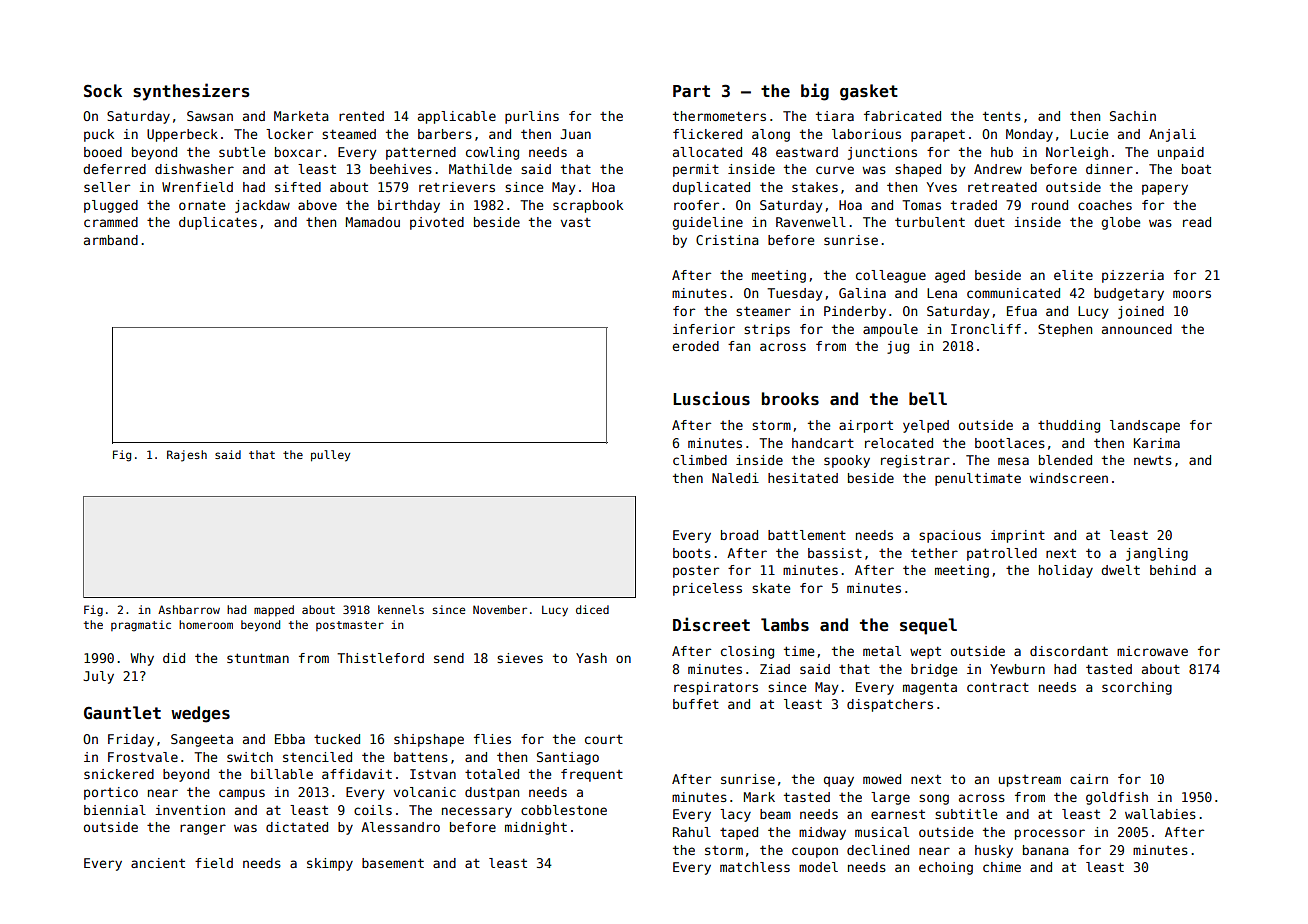 This document has width=1308, height=924. Describe the element at coordinates (1046, 850) in the document. I see `banana` at that location.
